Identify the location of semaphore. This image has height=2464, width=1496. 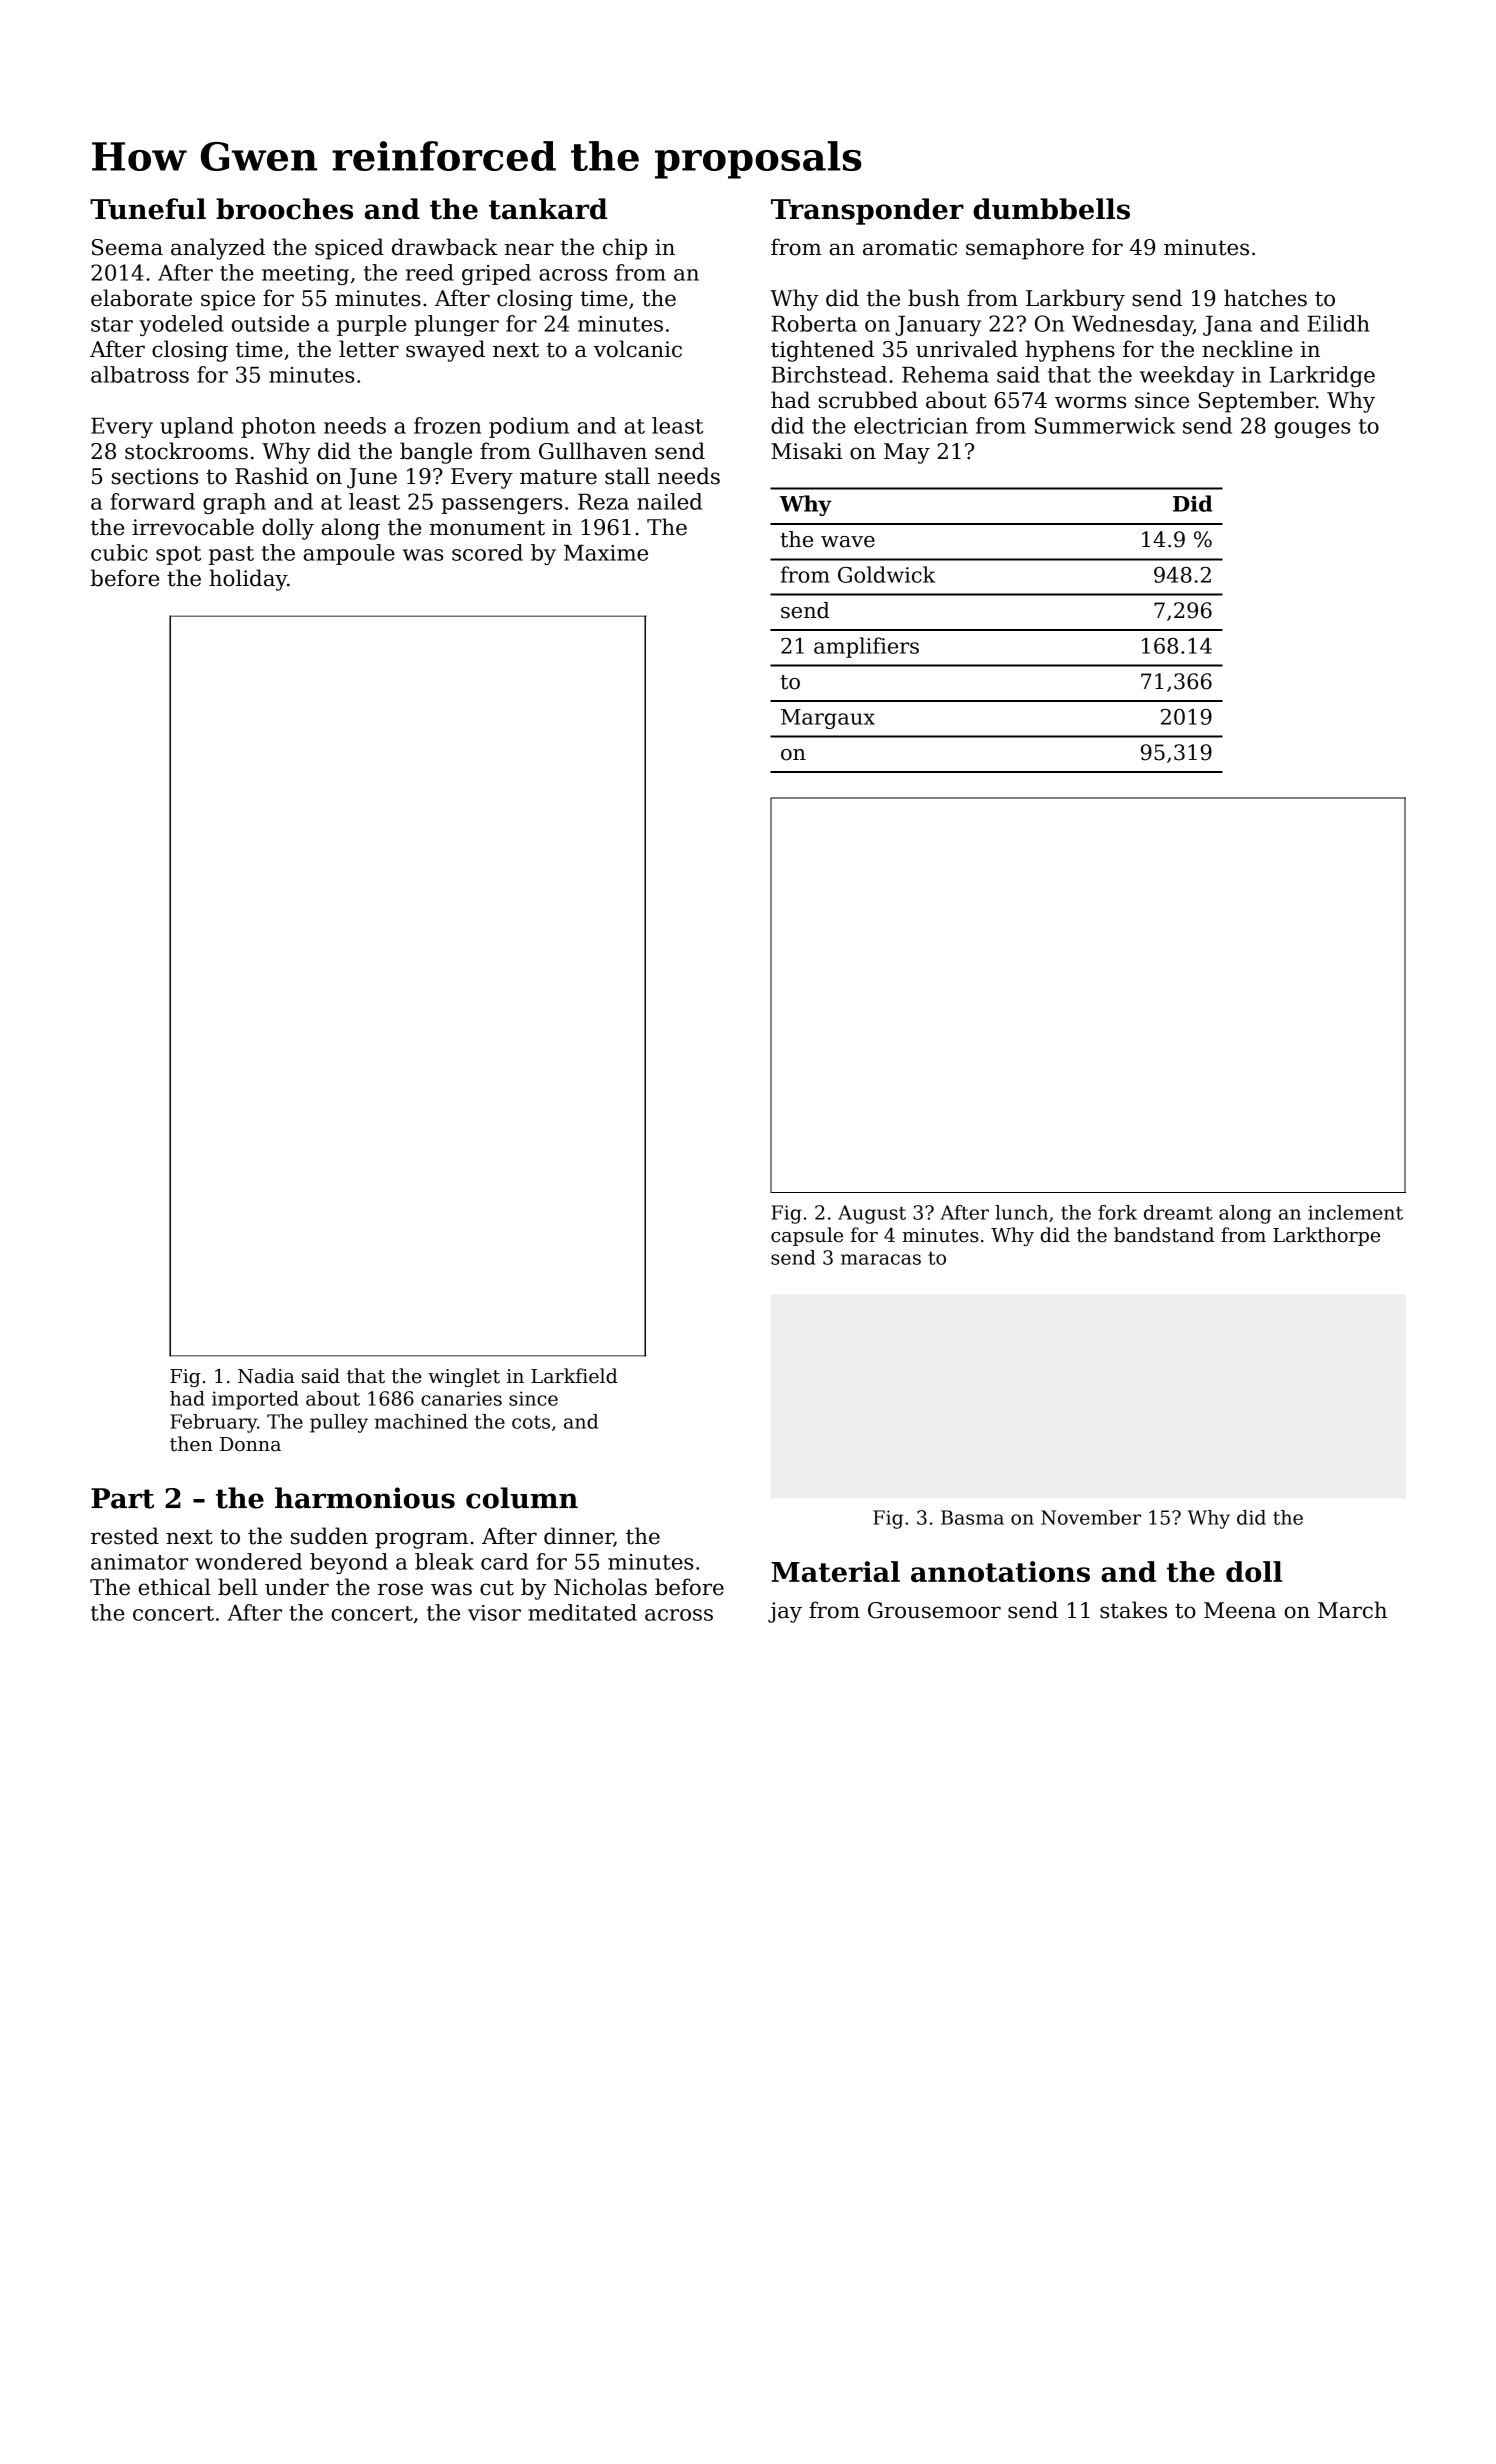
(1025, 249).
